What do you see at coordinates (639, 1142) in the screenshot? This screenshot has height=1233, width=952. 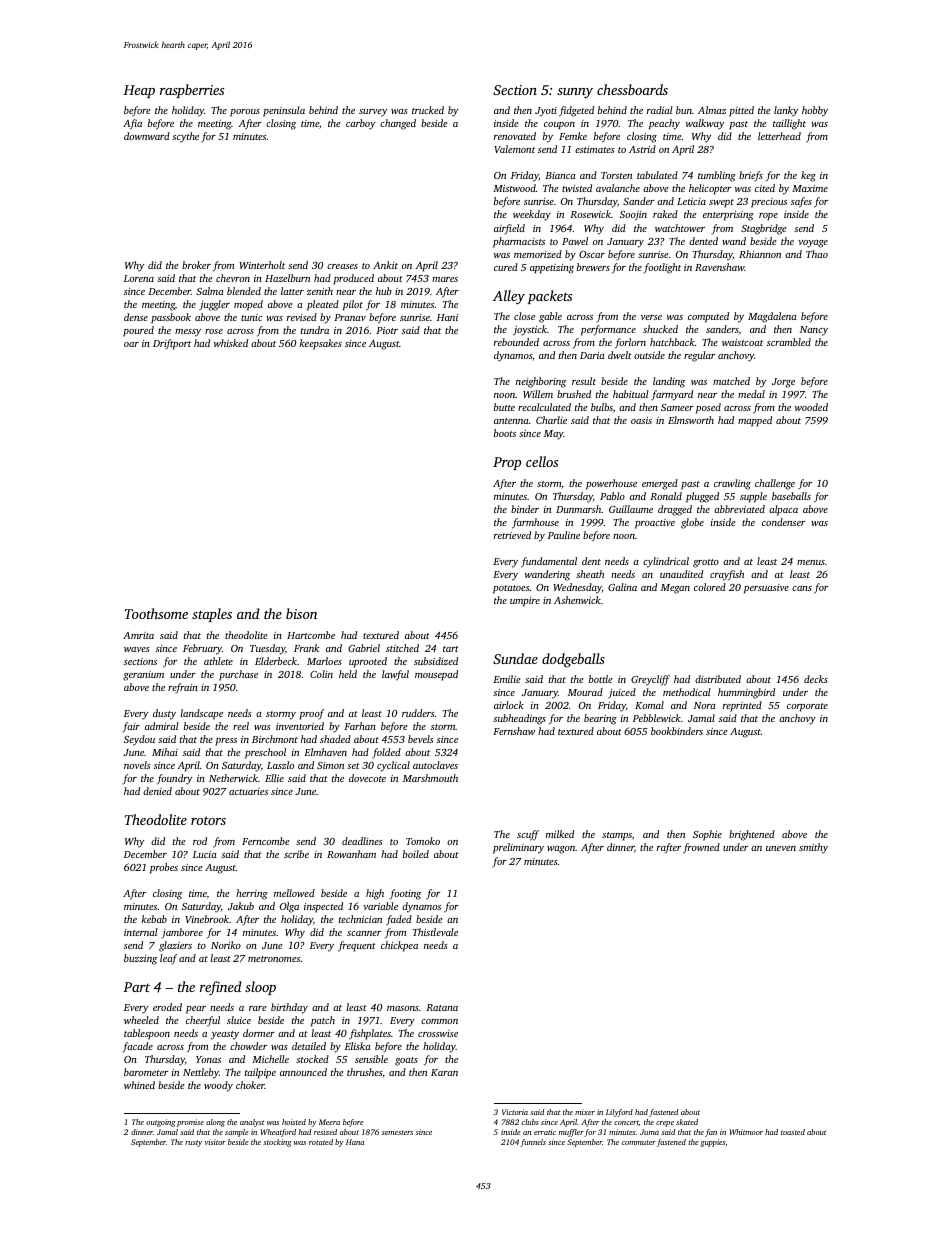 I see `commuter` at bounding box center [639, 1142].
